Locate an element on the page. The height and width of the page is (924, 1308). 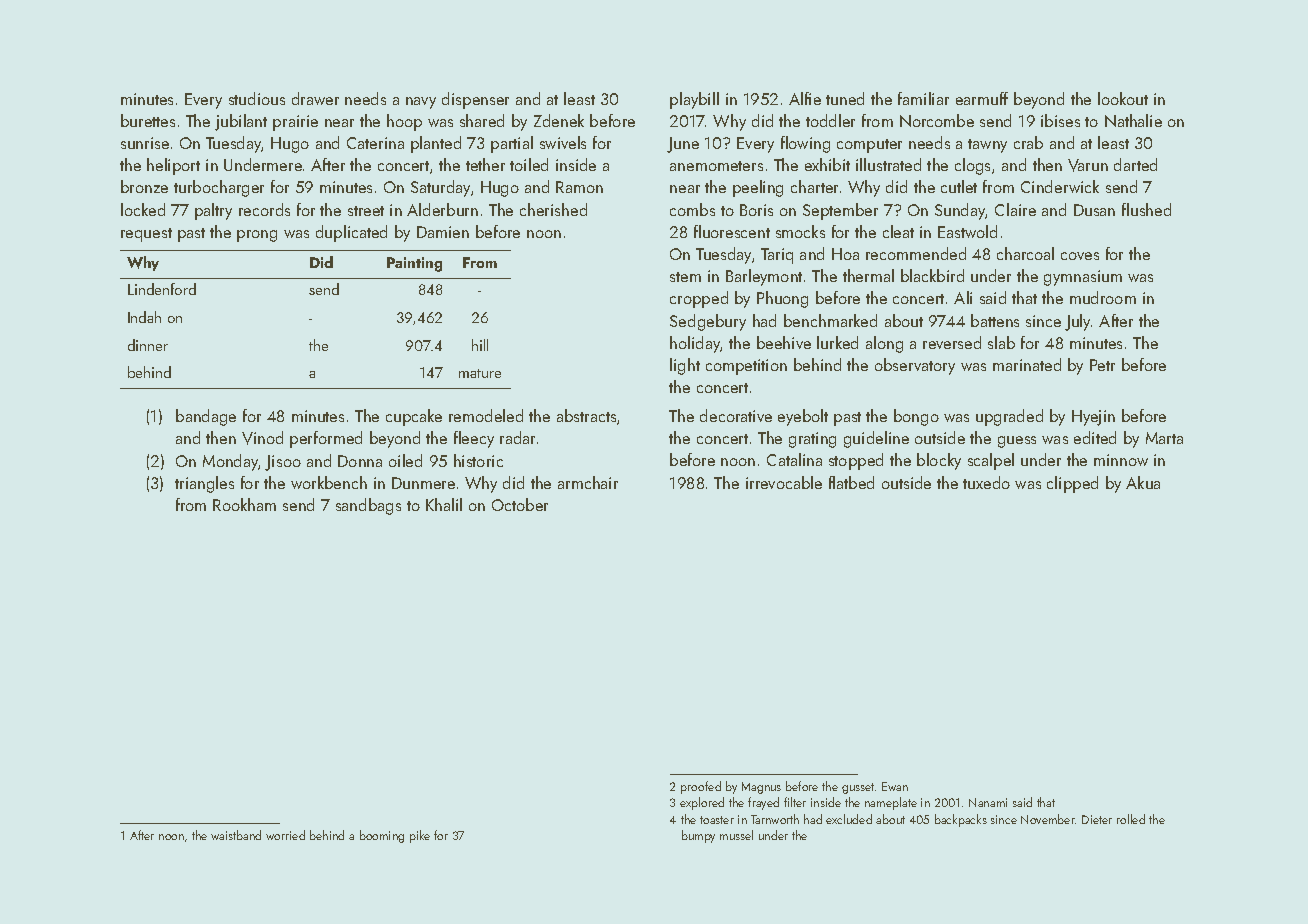
Lindenford is located at coordinates (162, 289).
